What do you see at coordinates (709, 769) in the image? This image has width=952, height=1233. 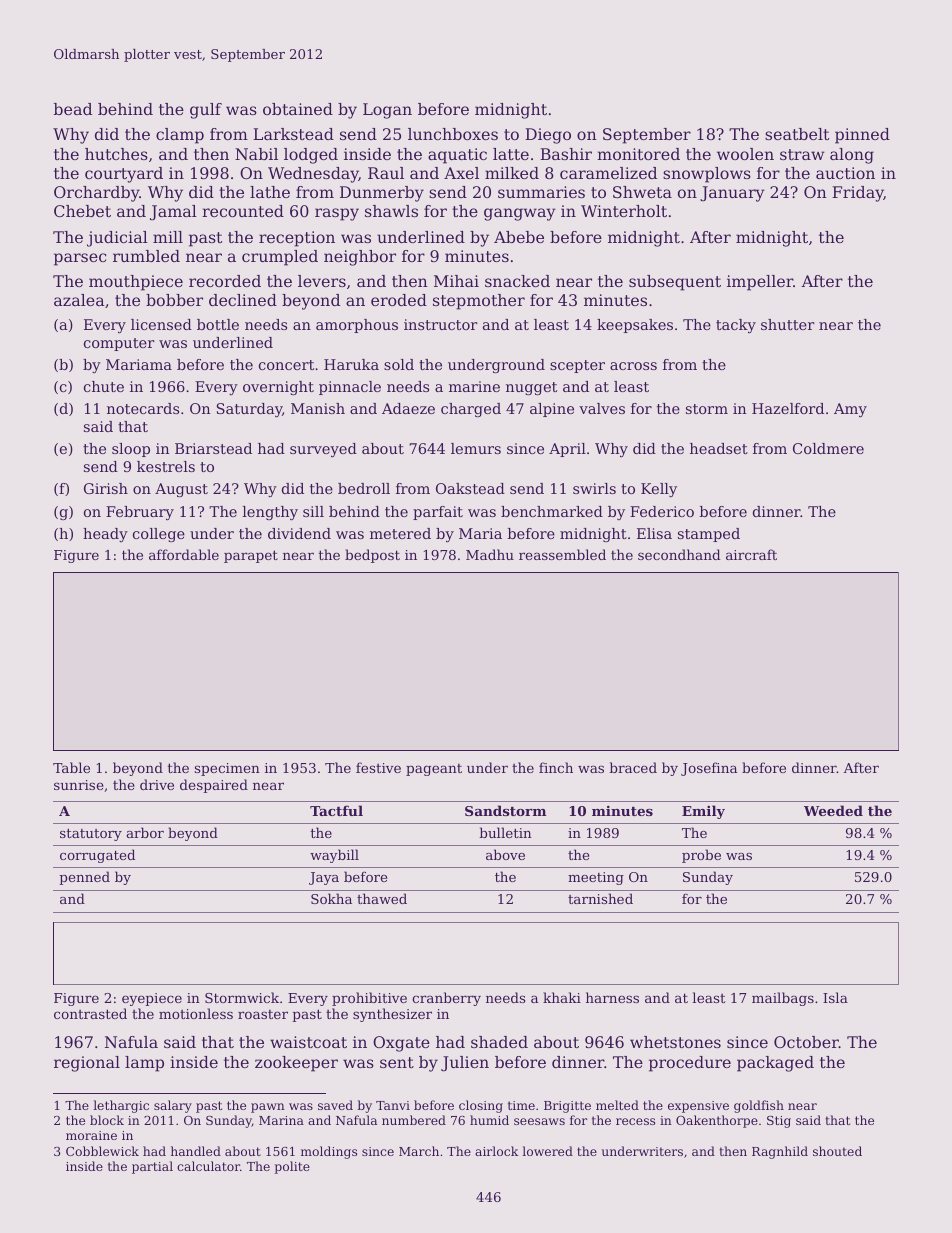 I see `Josefina` at bounding box center [709, 769].
